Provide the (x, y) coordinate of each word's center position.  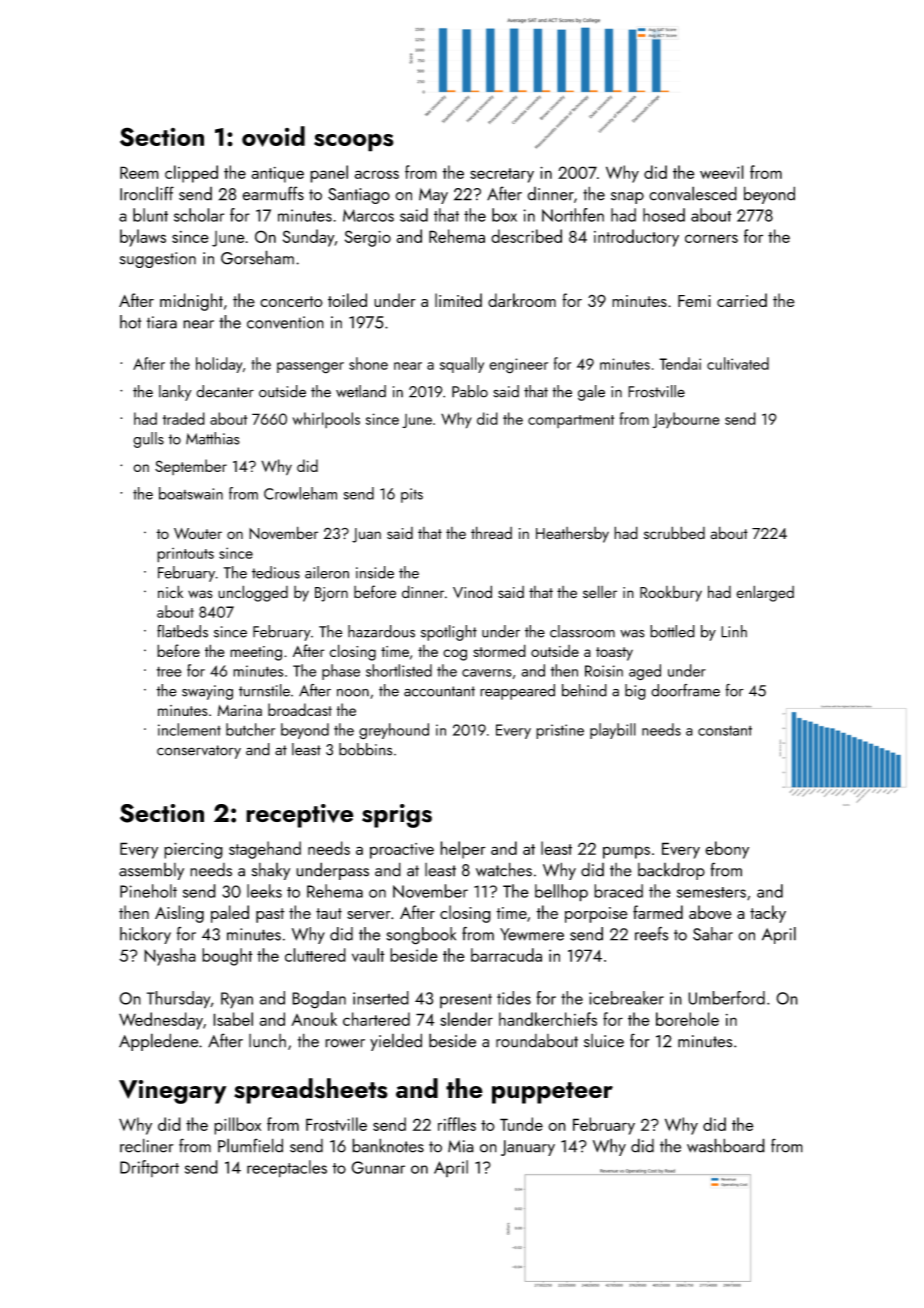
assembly (151, 871)
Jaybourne (686, 420)
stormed (499, 650)
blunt (150, 215)
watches (504, 869)
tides (514, 998)
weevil (722, 172)
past (270, 915)
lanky (175, 393)
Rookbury (671, 594)
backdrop (671, 871)
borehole (687, 1019)
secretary (502, 175)
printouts (185, 555)
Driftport (149, 1168)
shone (368, 363)
